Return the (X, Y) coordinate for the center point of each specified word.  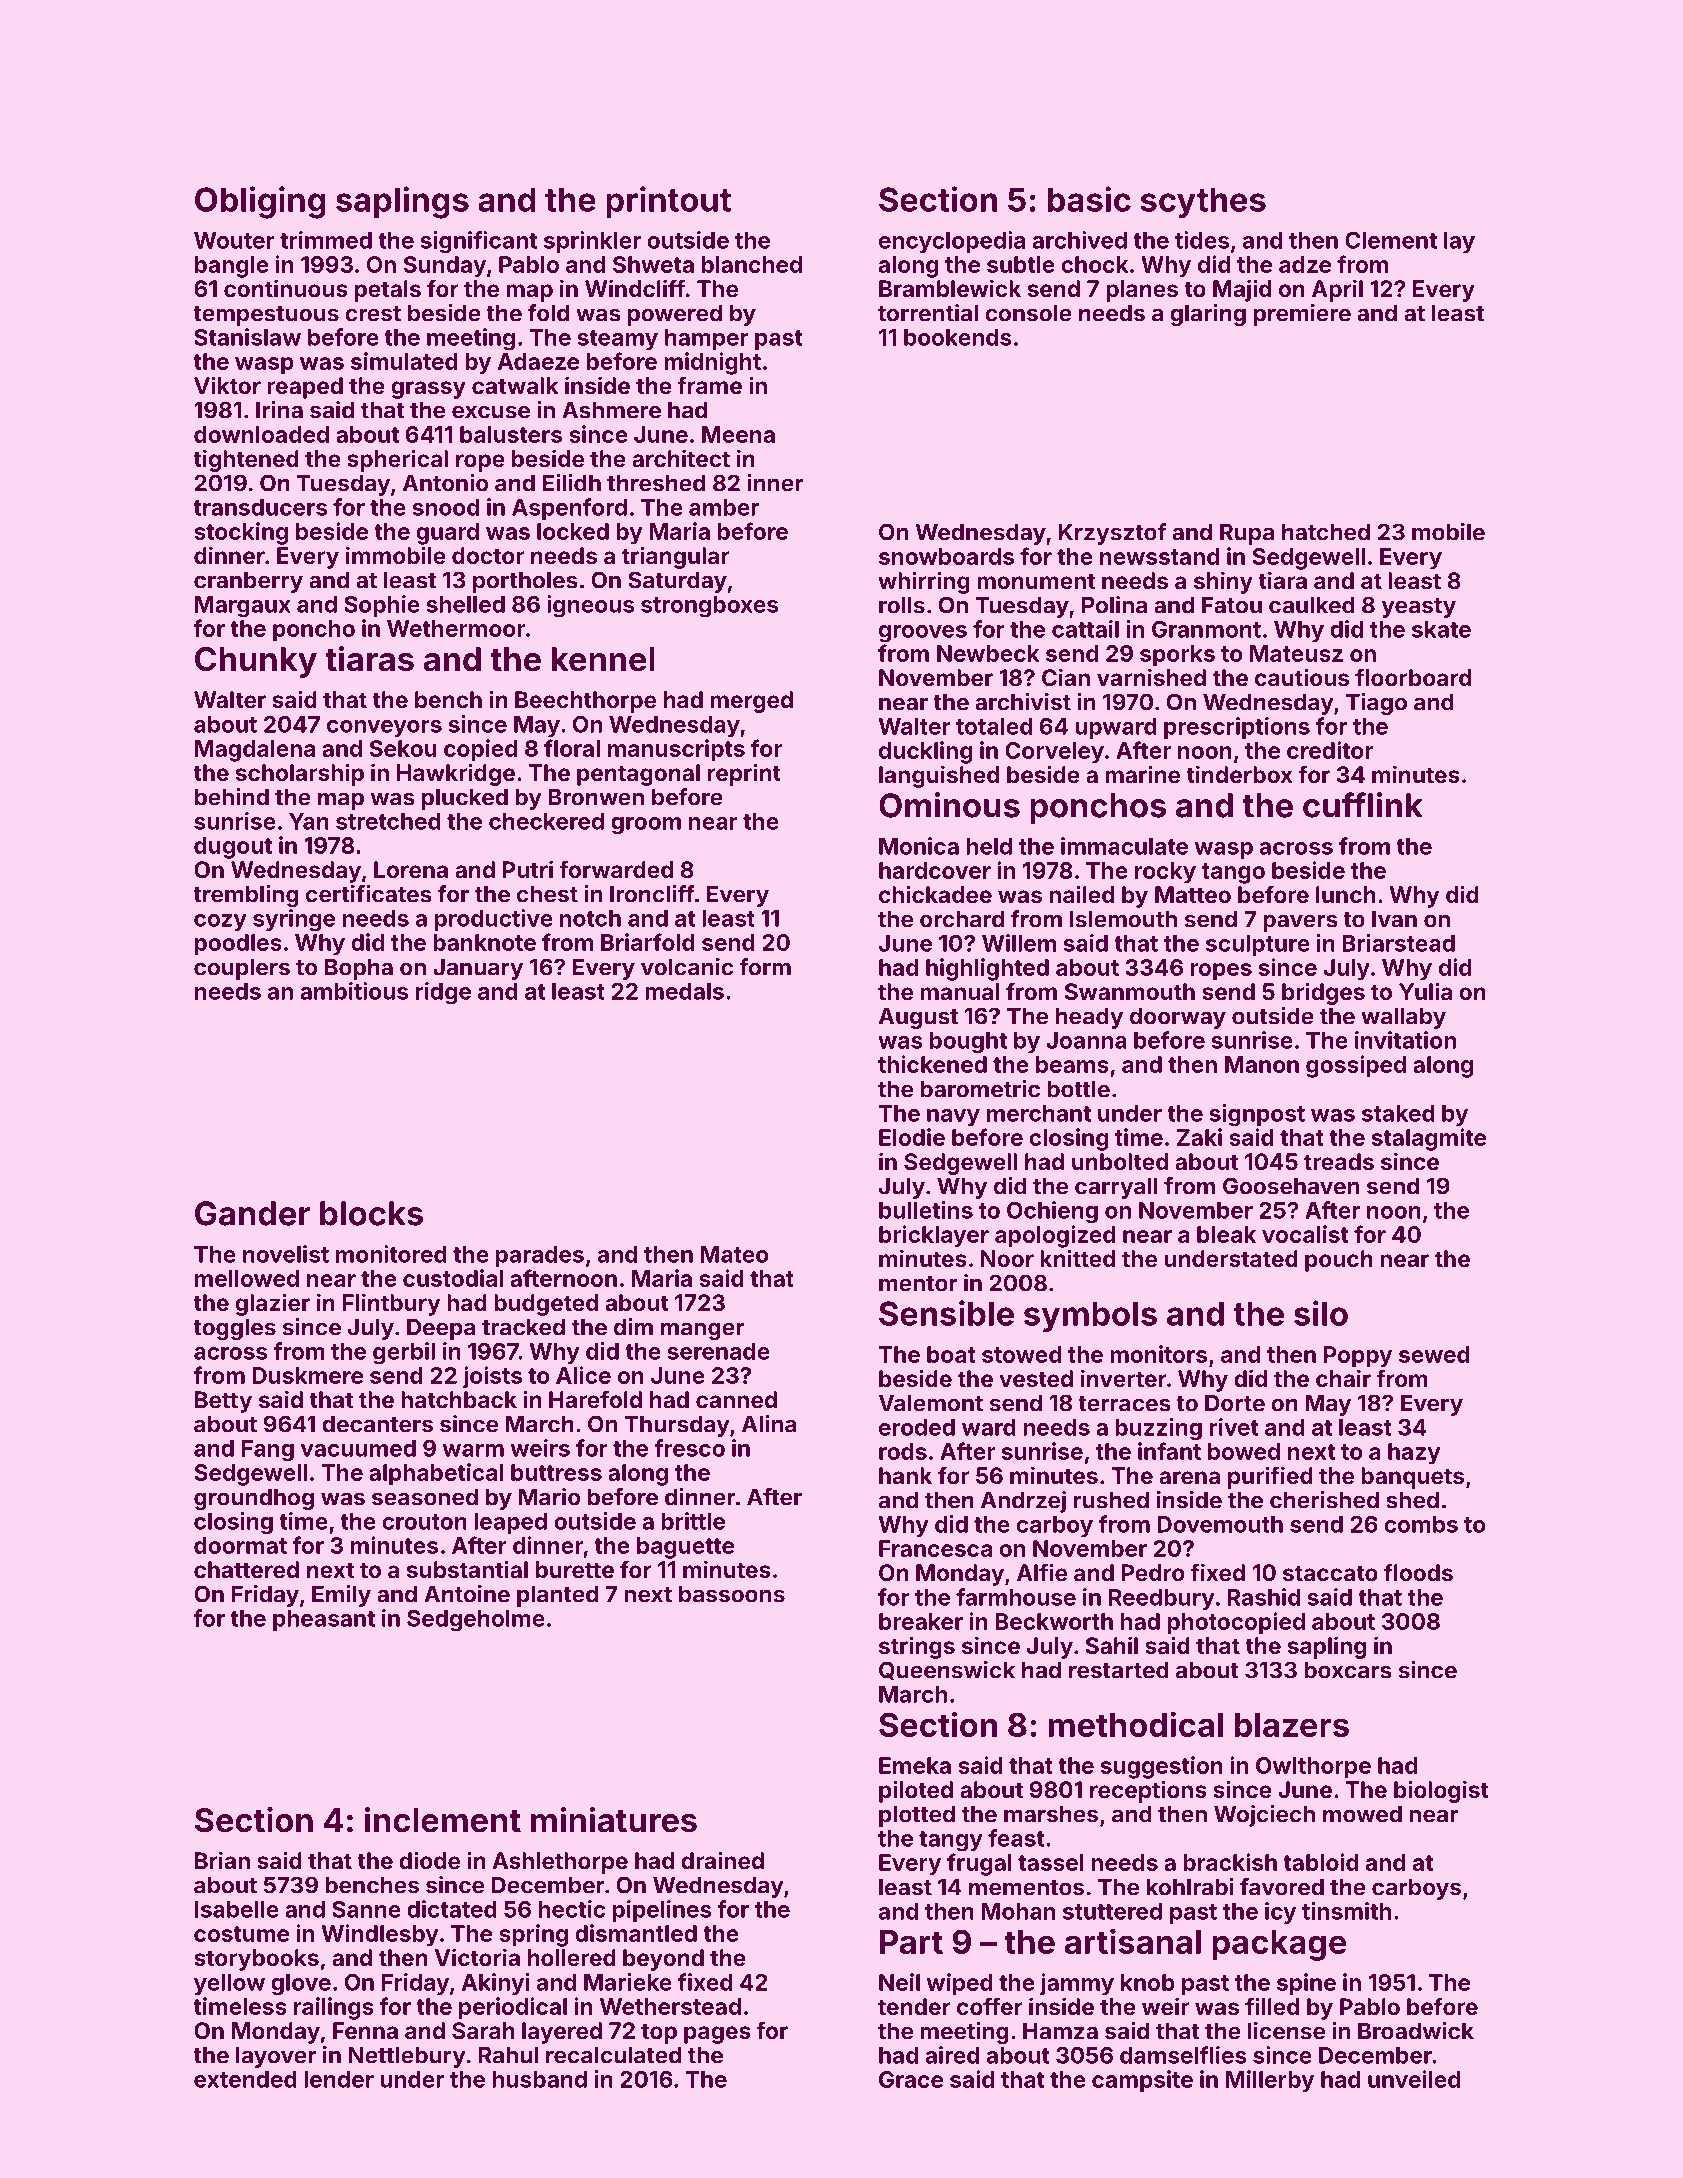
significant (478, 242)
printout (668, 202)
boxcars (1348, 1670)
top (659, 2033)
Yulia (1425, 991)
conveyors (384, 728)
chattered (246, 1569)
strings (917, 1647)
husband (539, 2079)
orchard (962, 919)
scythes (1203, 203)
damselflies (1183, 2055)
